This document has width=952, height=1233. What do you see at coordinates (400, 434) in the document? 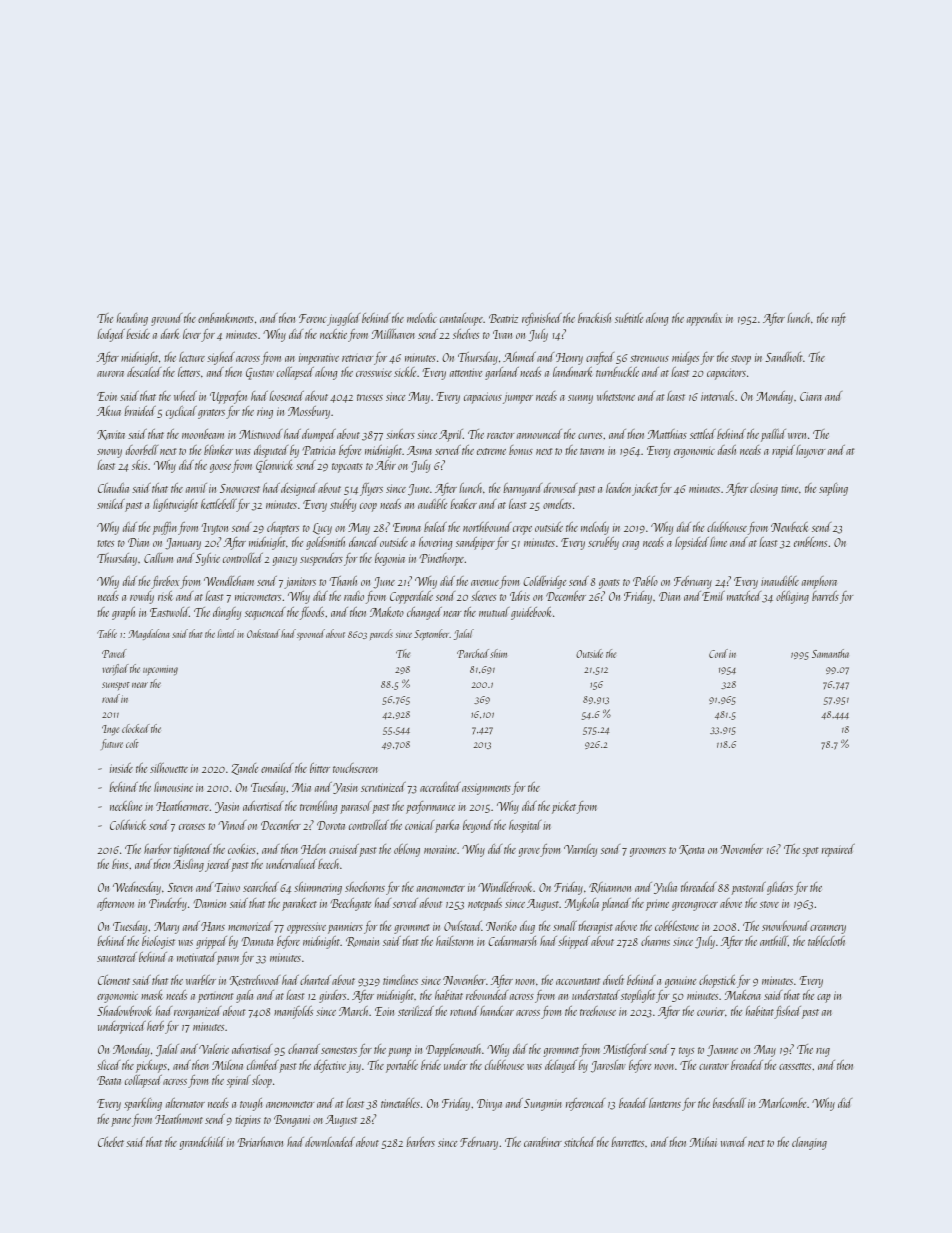
I see `sinkers` at bounding box center [400, 434].
